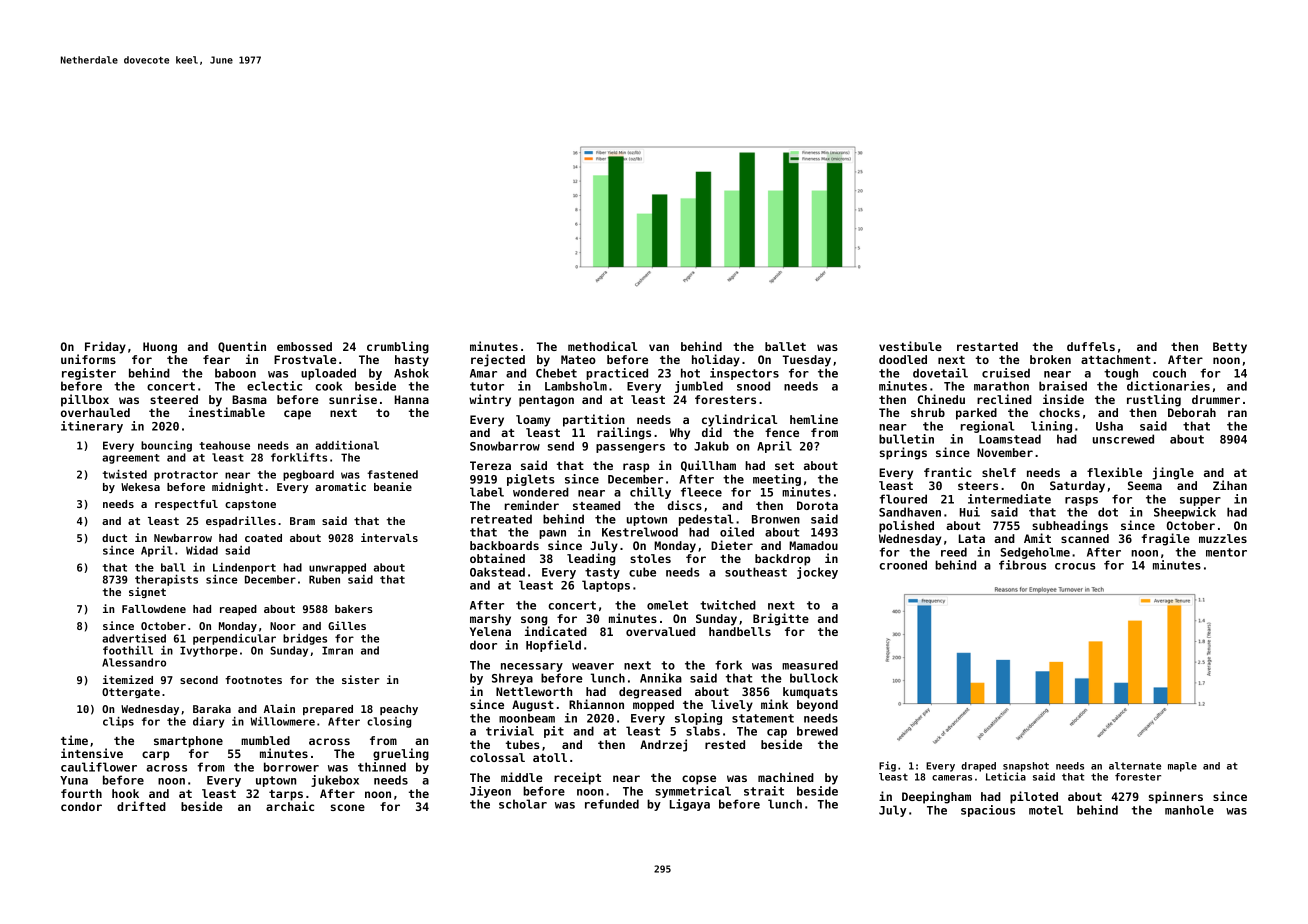  Describe the element at coordinates (910, 346) in the page. I see `vestibule` at that location.
